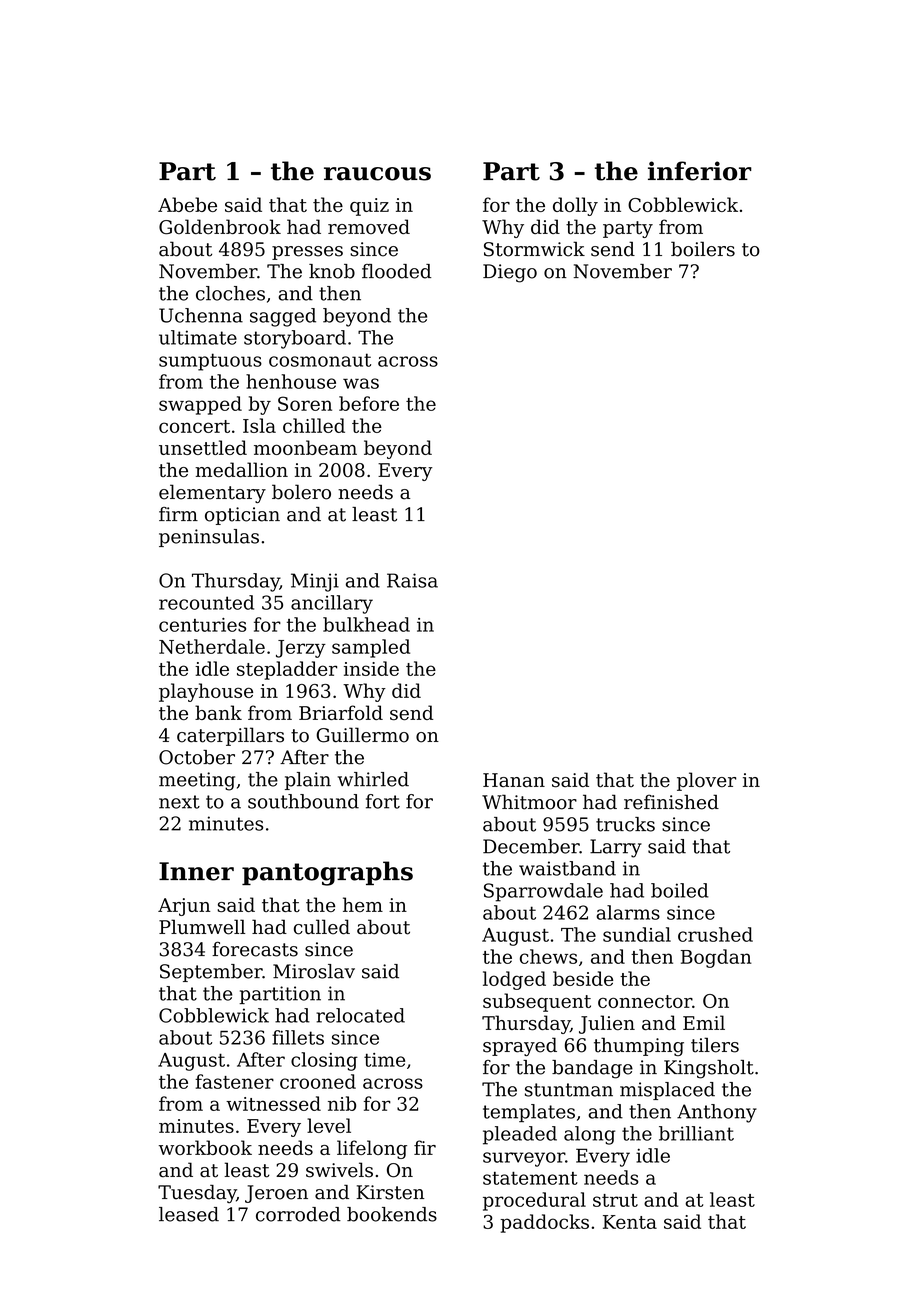 This document has height=1311, width=924. What do you see at coordinates (575, 206) in the document?
I see `dolly` at bounding box center [575, 206].
